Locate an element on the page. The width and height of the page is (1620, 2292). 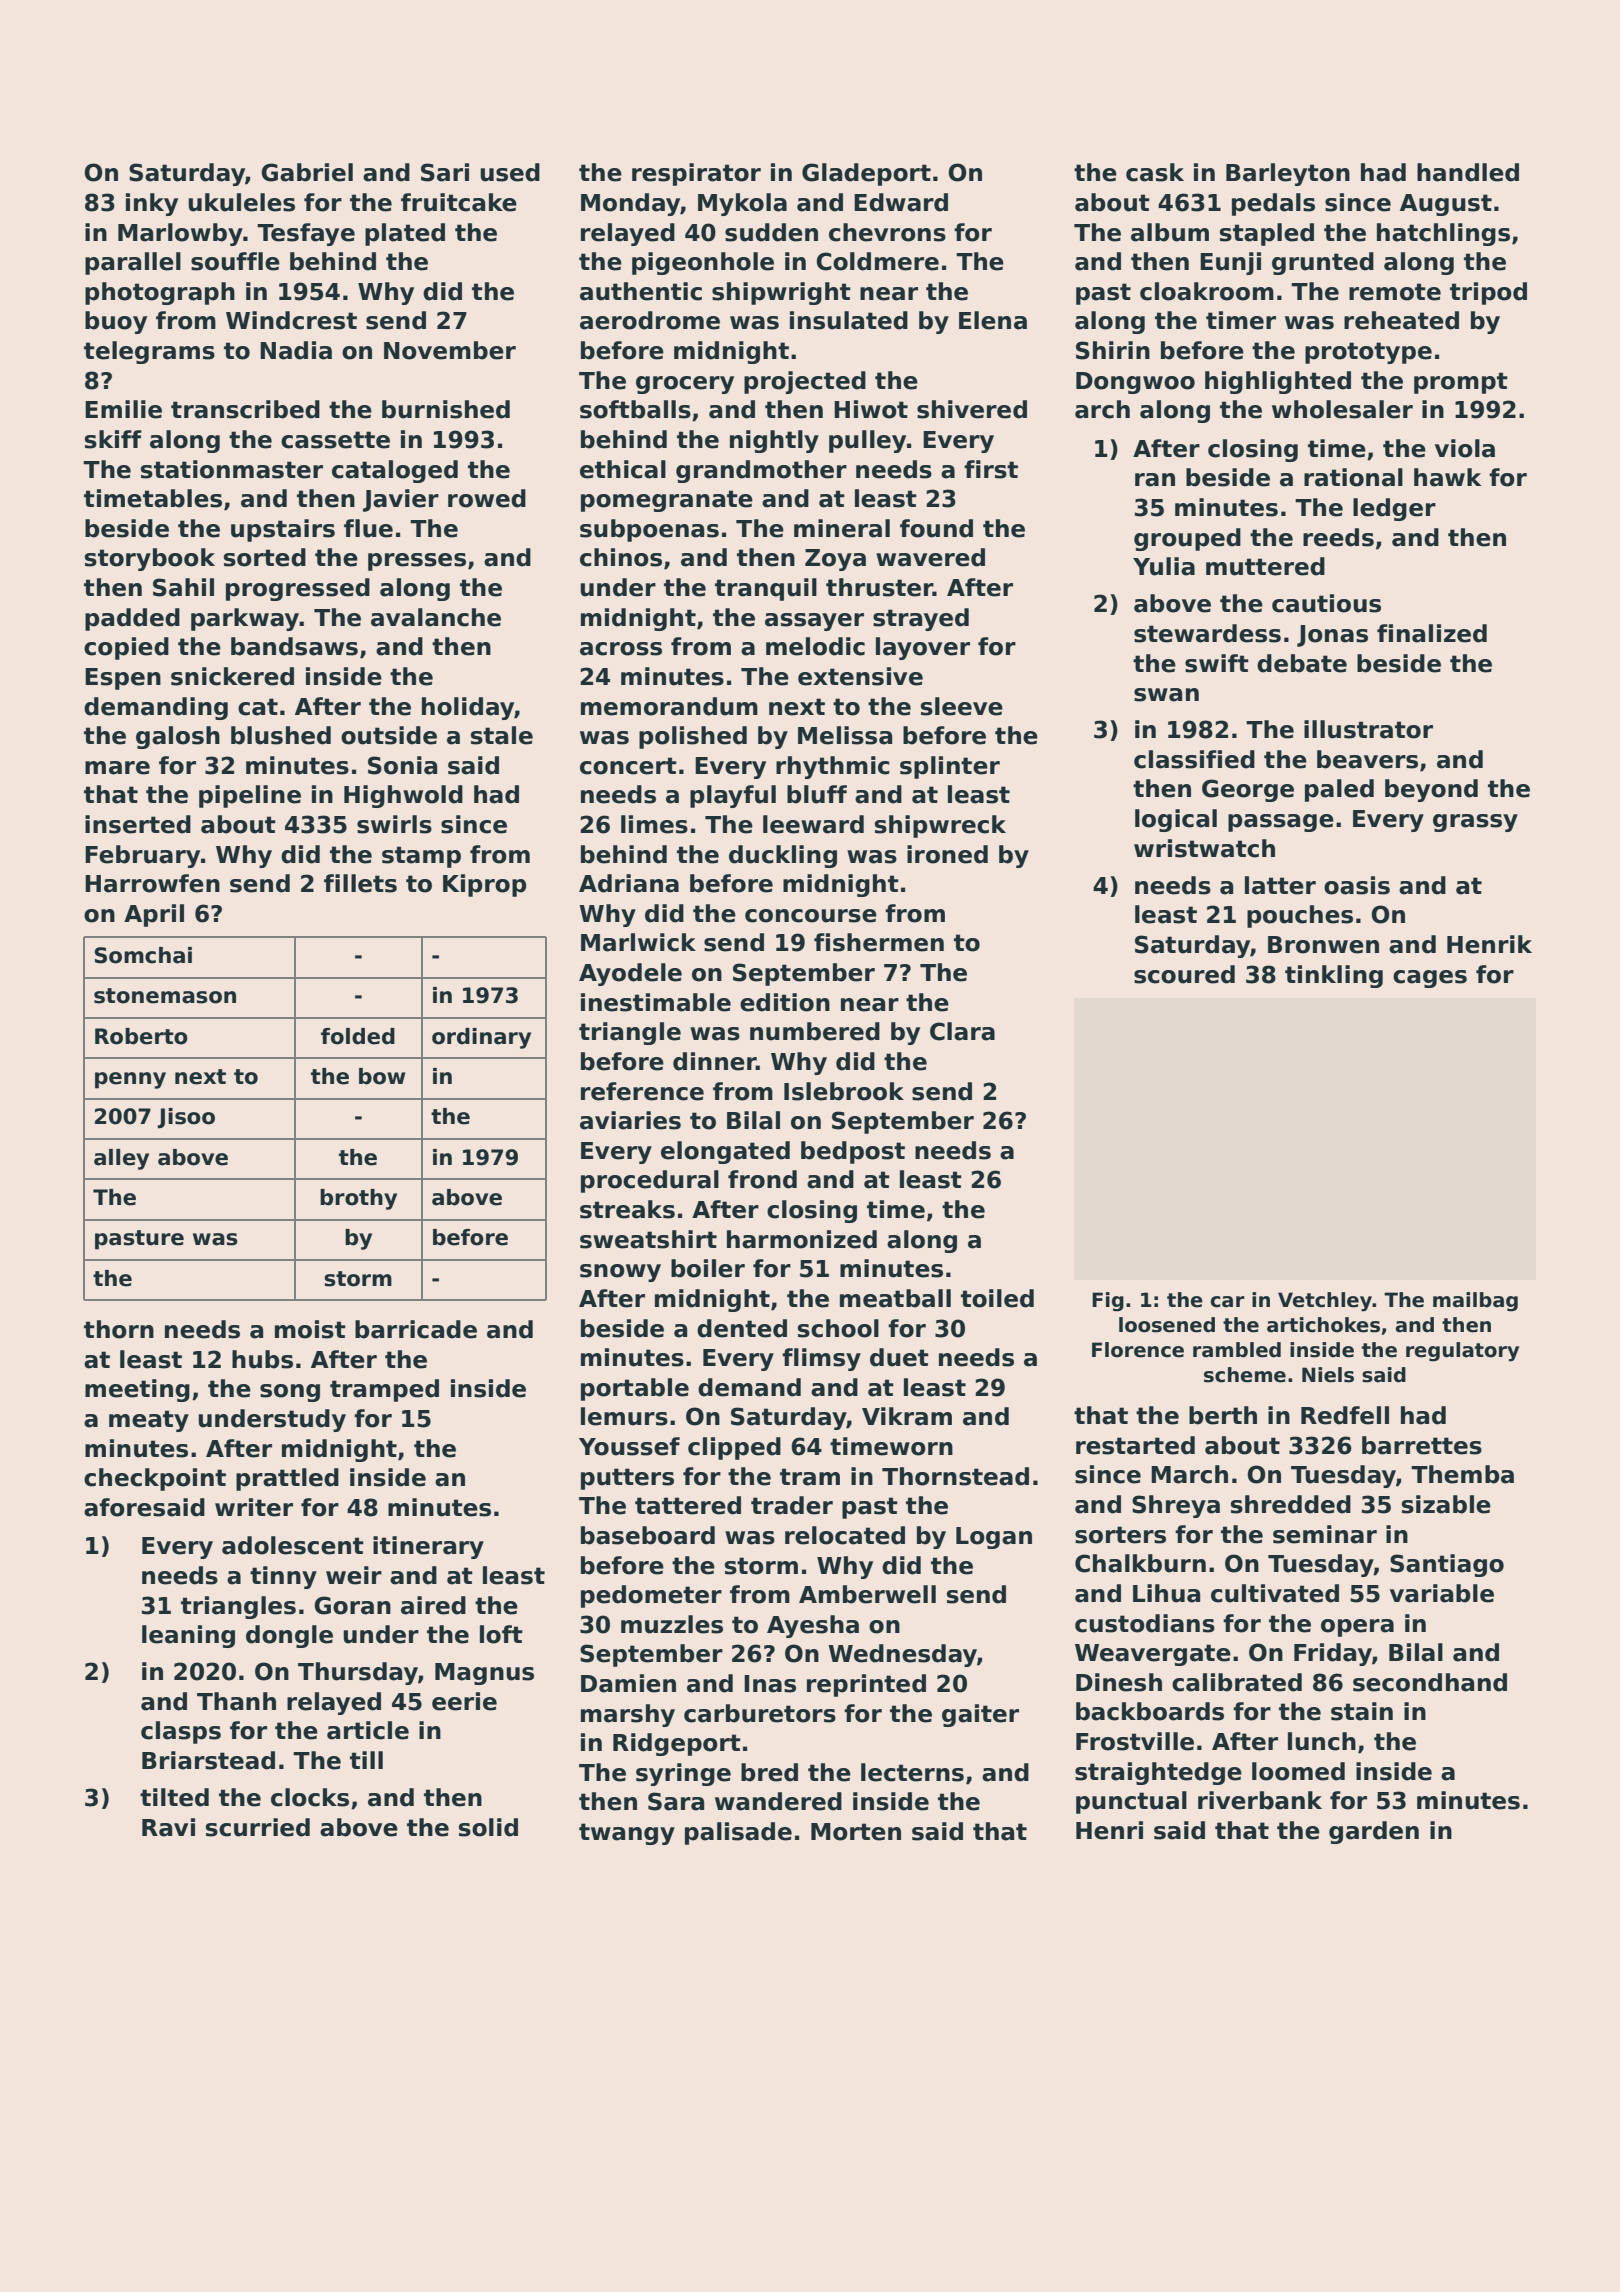
inky is located at coordinates (152, 204).
